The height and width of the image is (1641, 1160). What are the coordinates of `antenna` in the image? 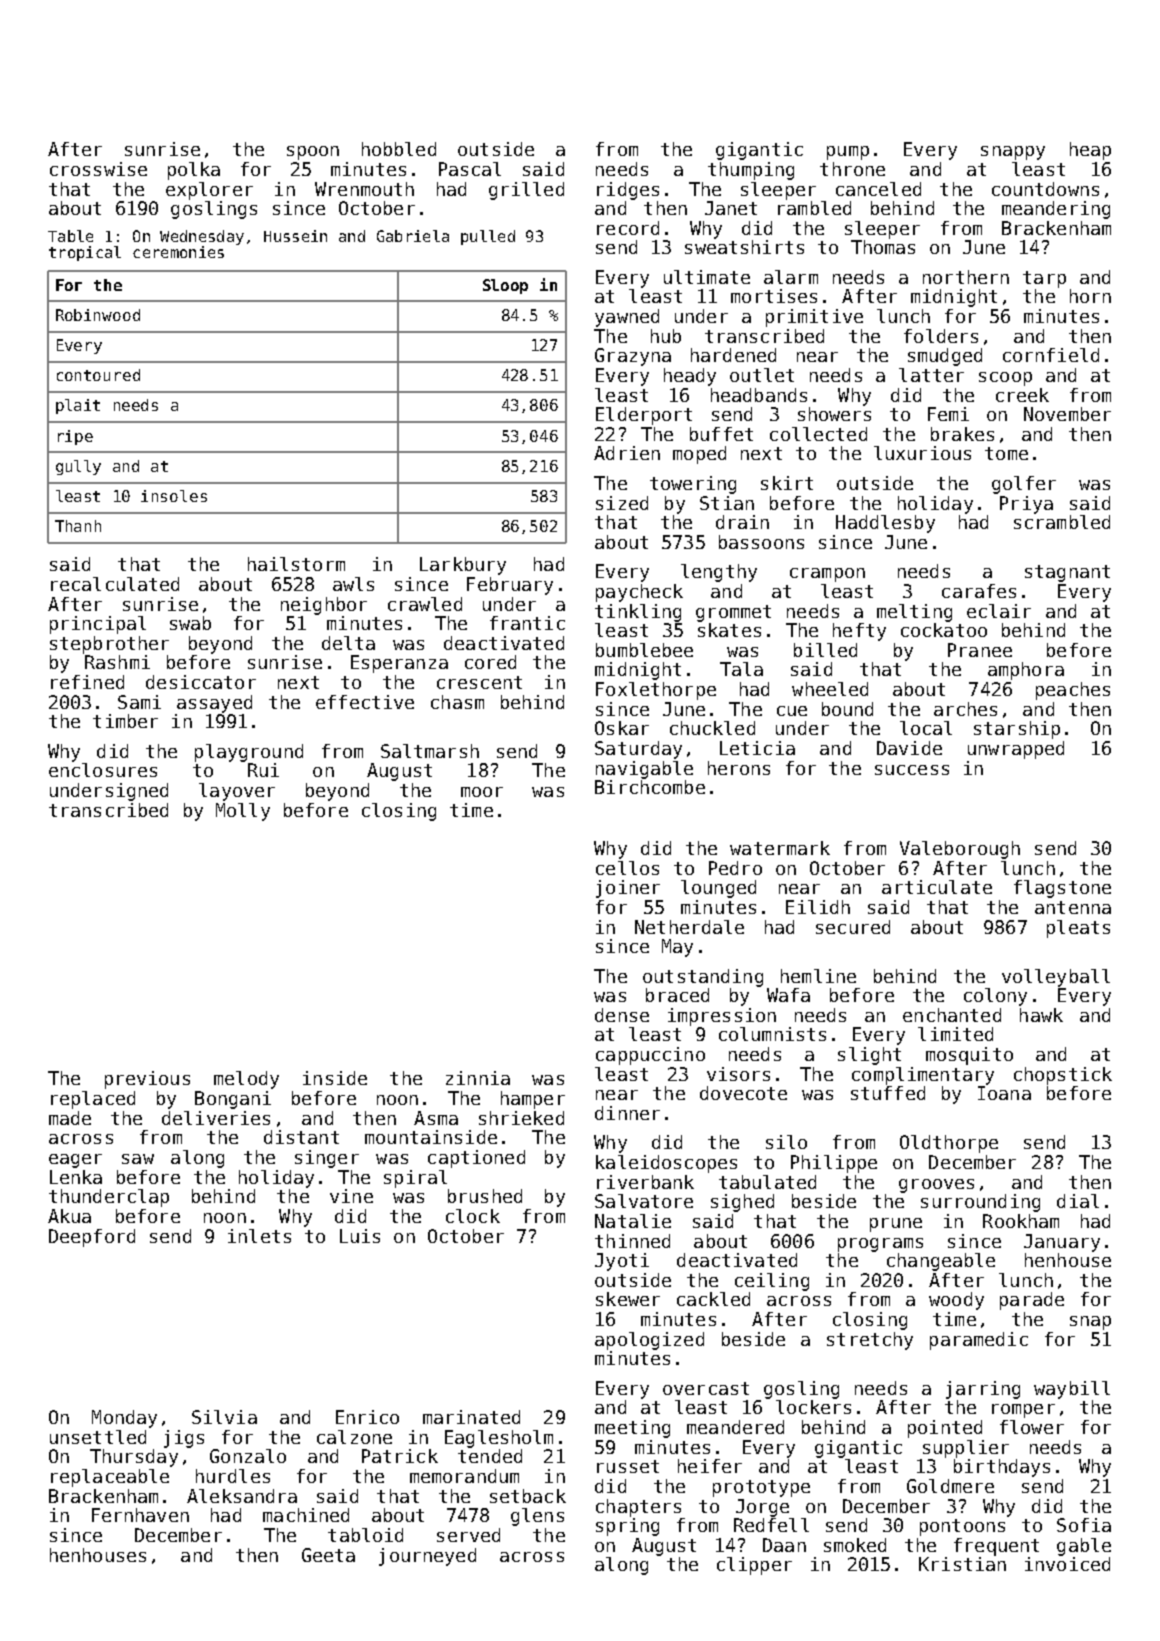 It's located at (1073, 907).
